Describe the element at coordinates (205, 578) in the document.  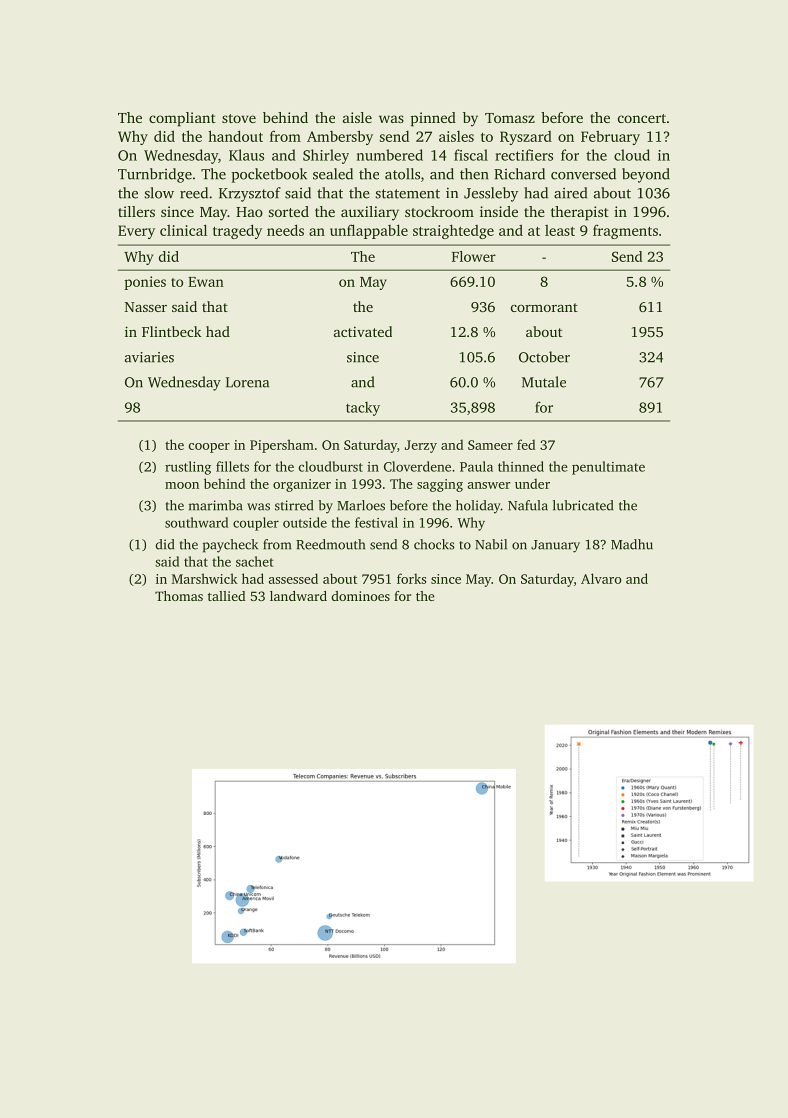
I see `Marshwick` at that location.
